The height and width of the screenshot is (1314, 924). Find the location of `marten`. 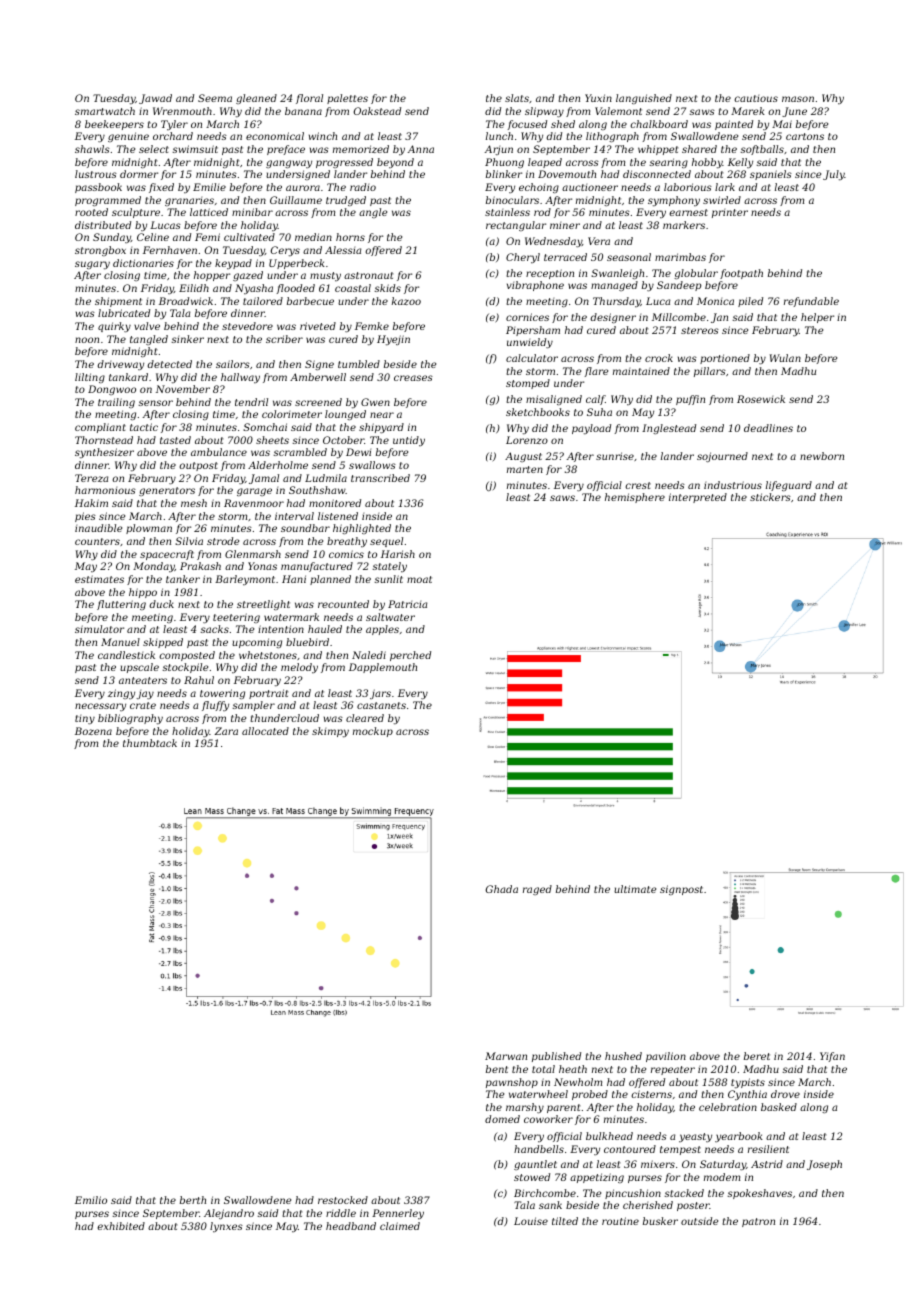

marten is located at coordinates (525, 469).
